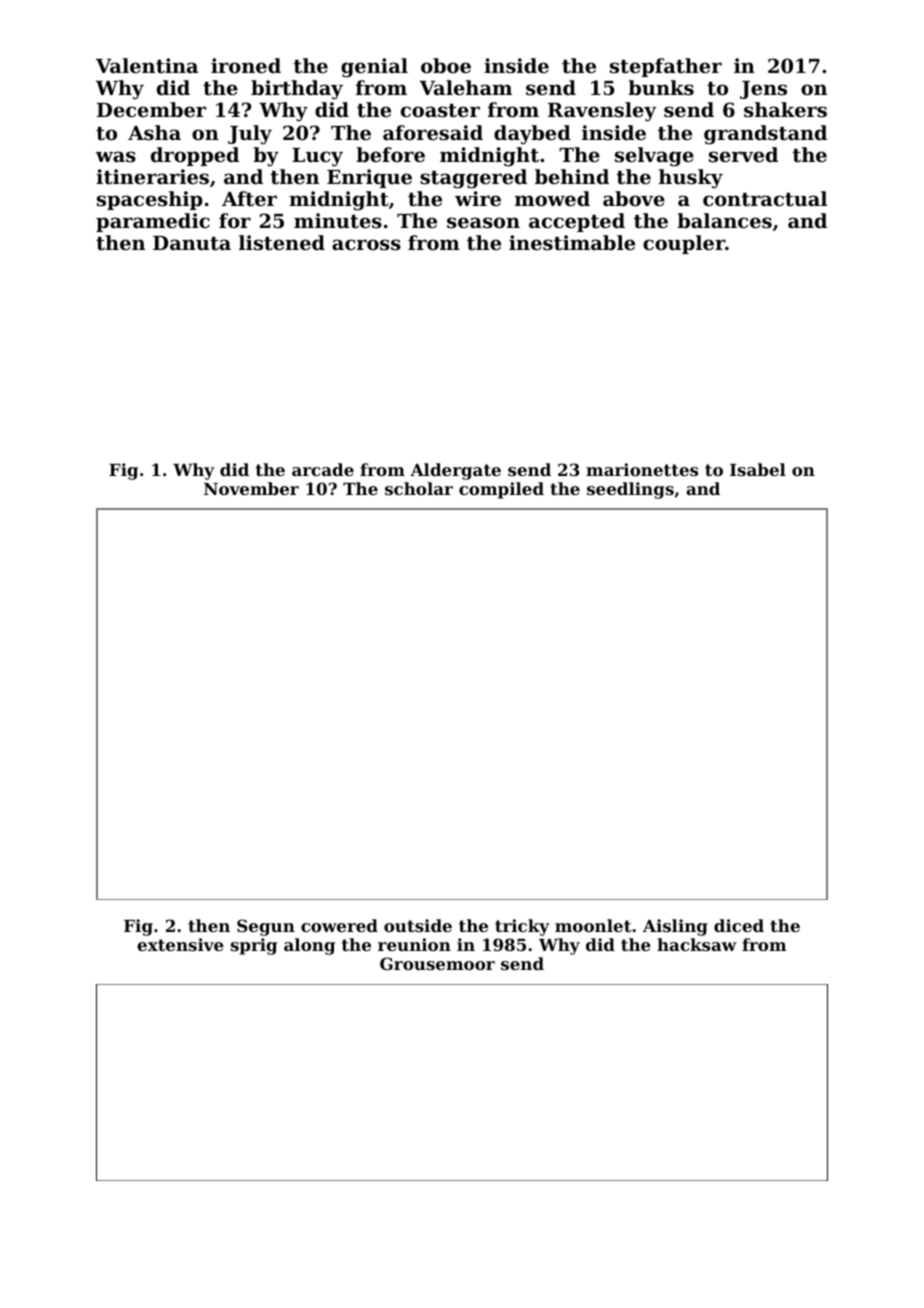 The height and width of the screenshot is (1308, 924). I want to click on extensive, so click(180, 944).
